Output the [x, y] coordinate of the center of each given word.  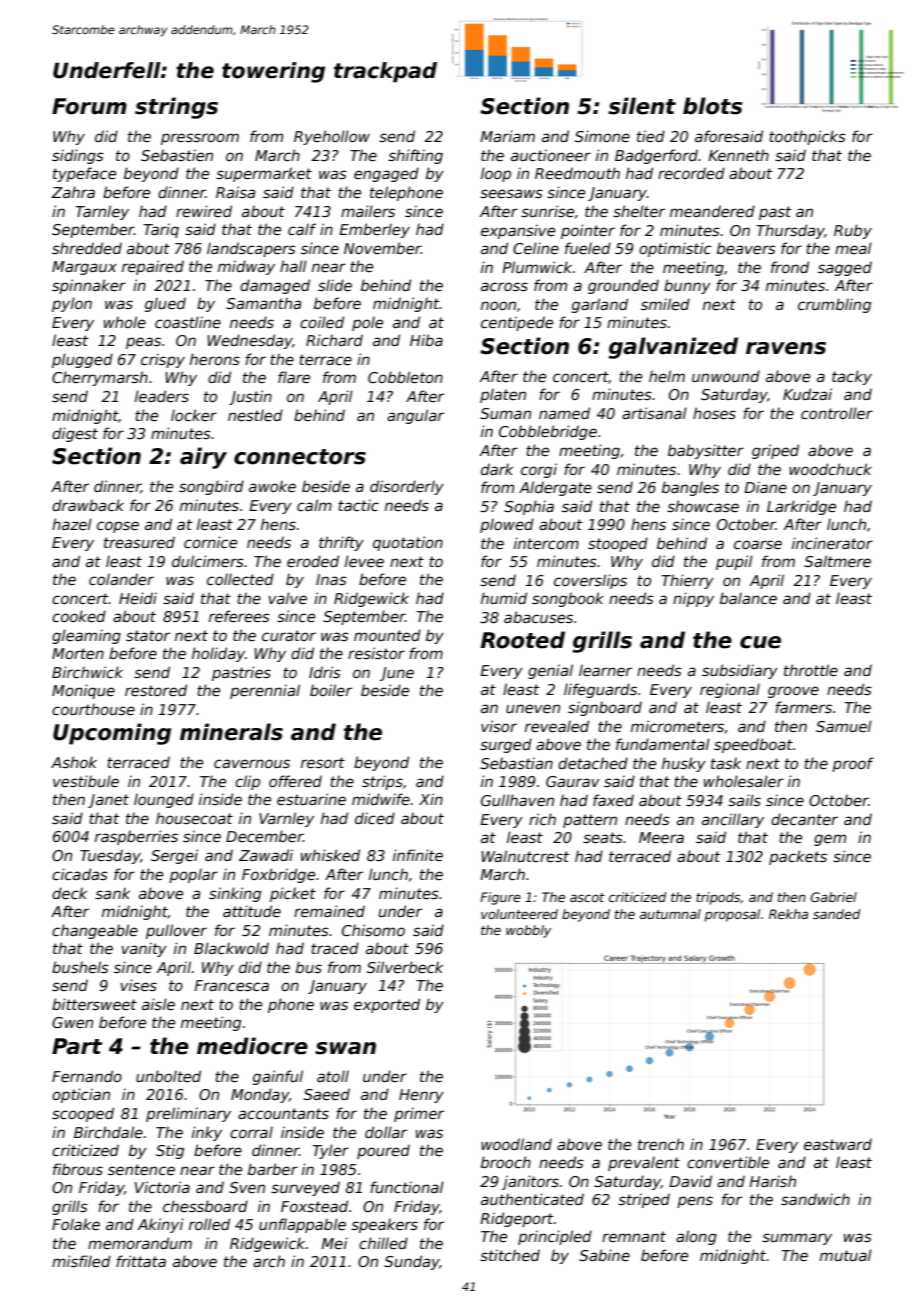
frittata [141, 1261]
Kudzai [807, 394]
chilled [383, 1243]
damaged [275, 286]
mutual [846, 1255]
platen [503, 395]
